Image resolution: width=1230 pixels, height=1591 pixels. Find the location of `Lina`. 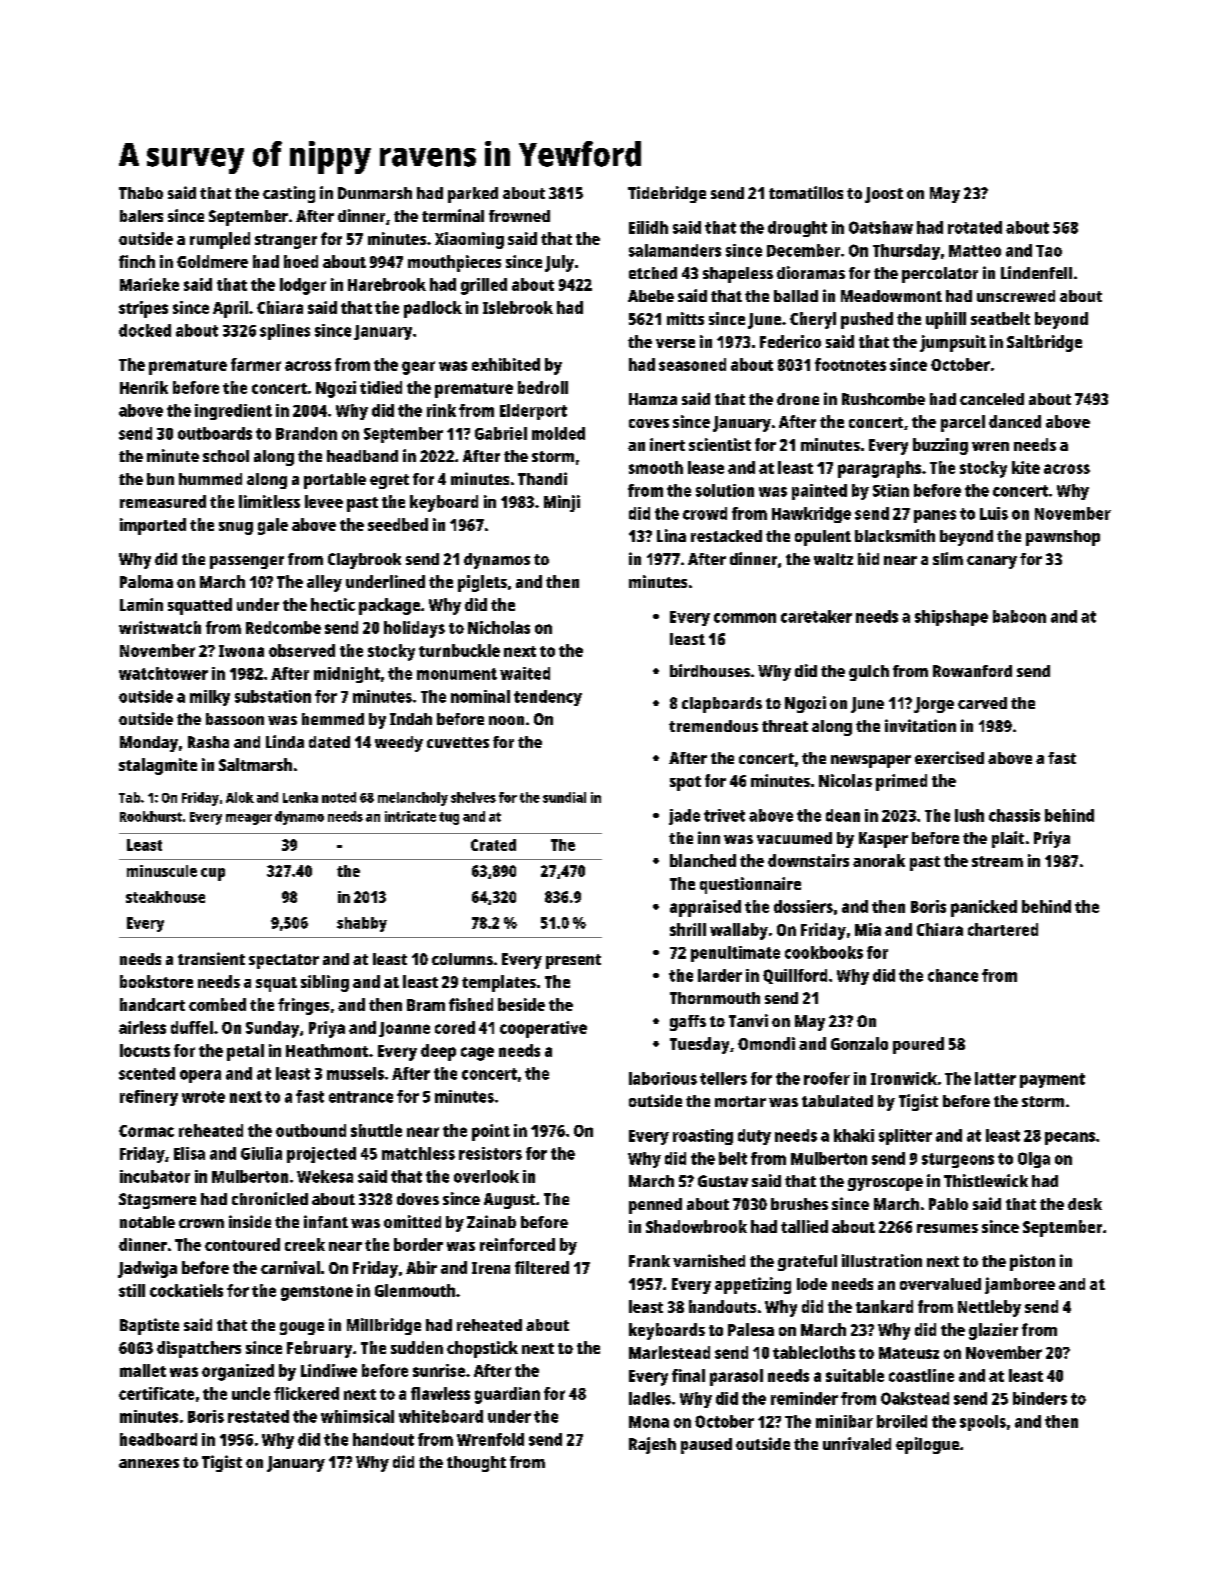

Lina is located at coordinates (671, 535).
